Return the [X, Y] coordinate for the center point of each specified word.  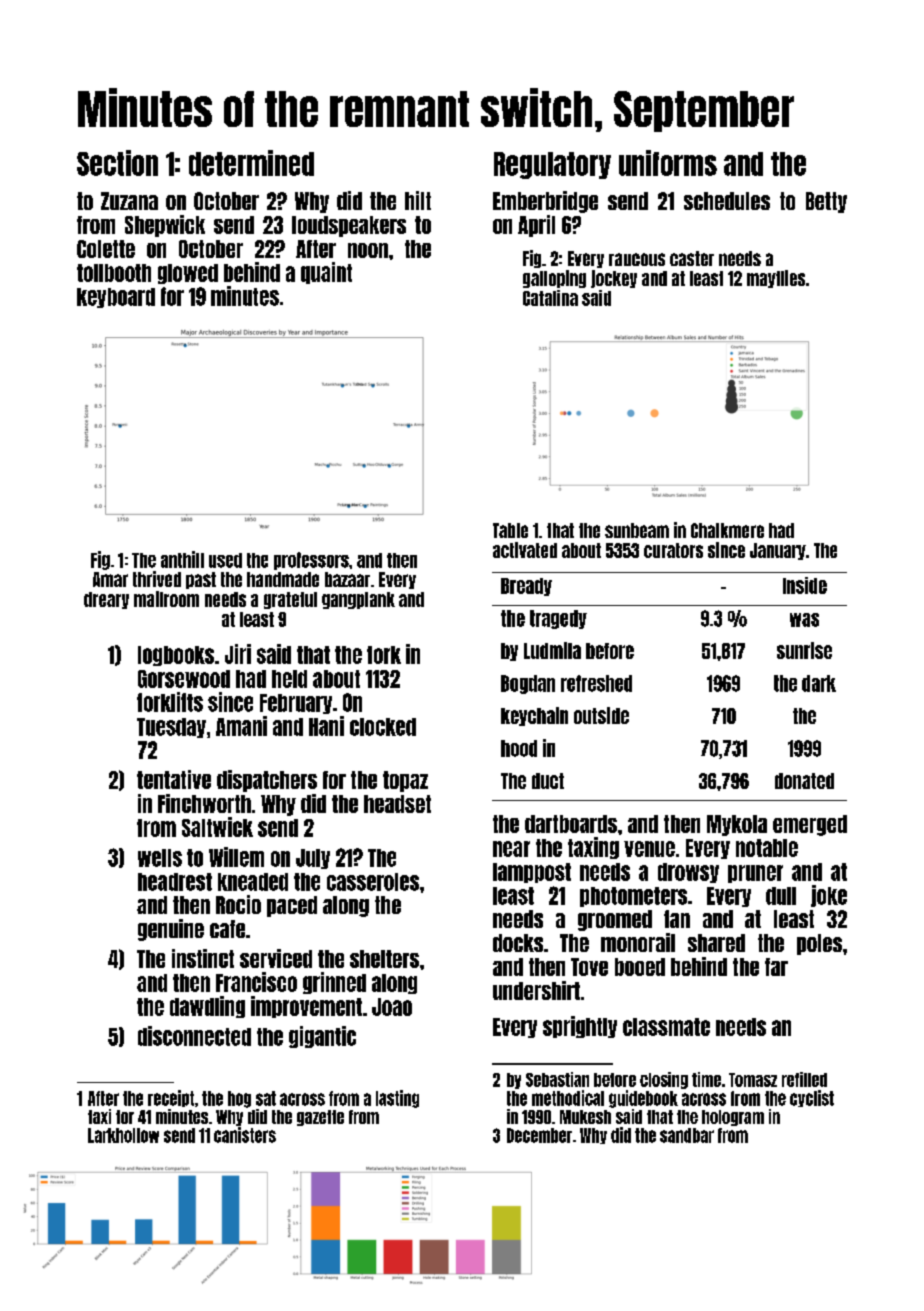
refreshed [596, 683]
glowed [188, 274]
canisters [245, 1135]
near [511, 849]
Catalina [550, 298]
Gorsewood [184, 679]
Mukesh [585, 1117]
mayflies [776, 279]
